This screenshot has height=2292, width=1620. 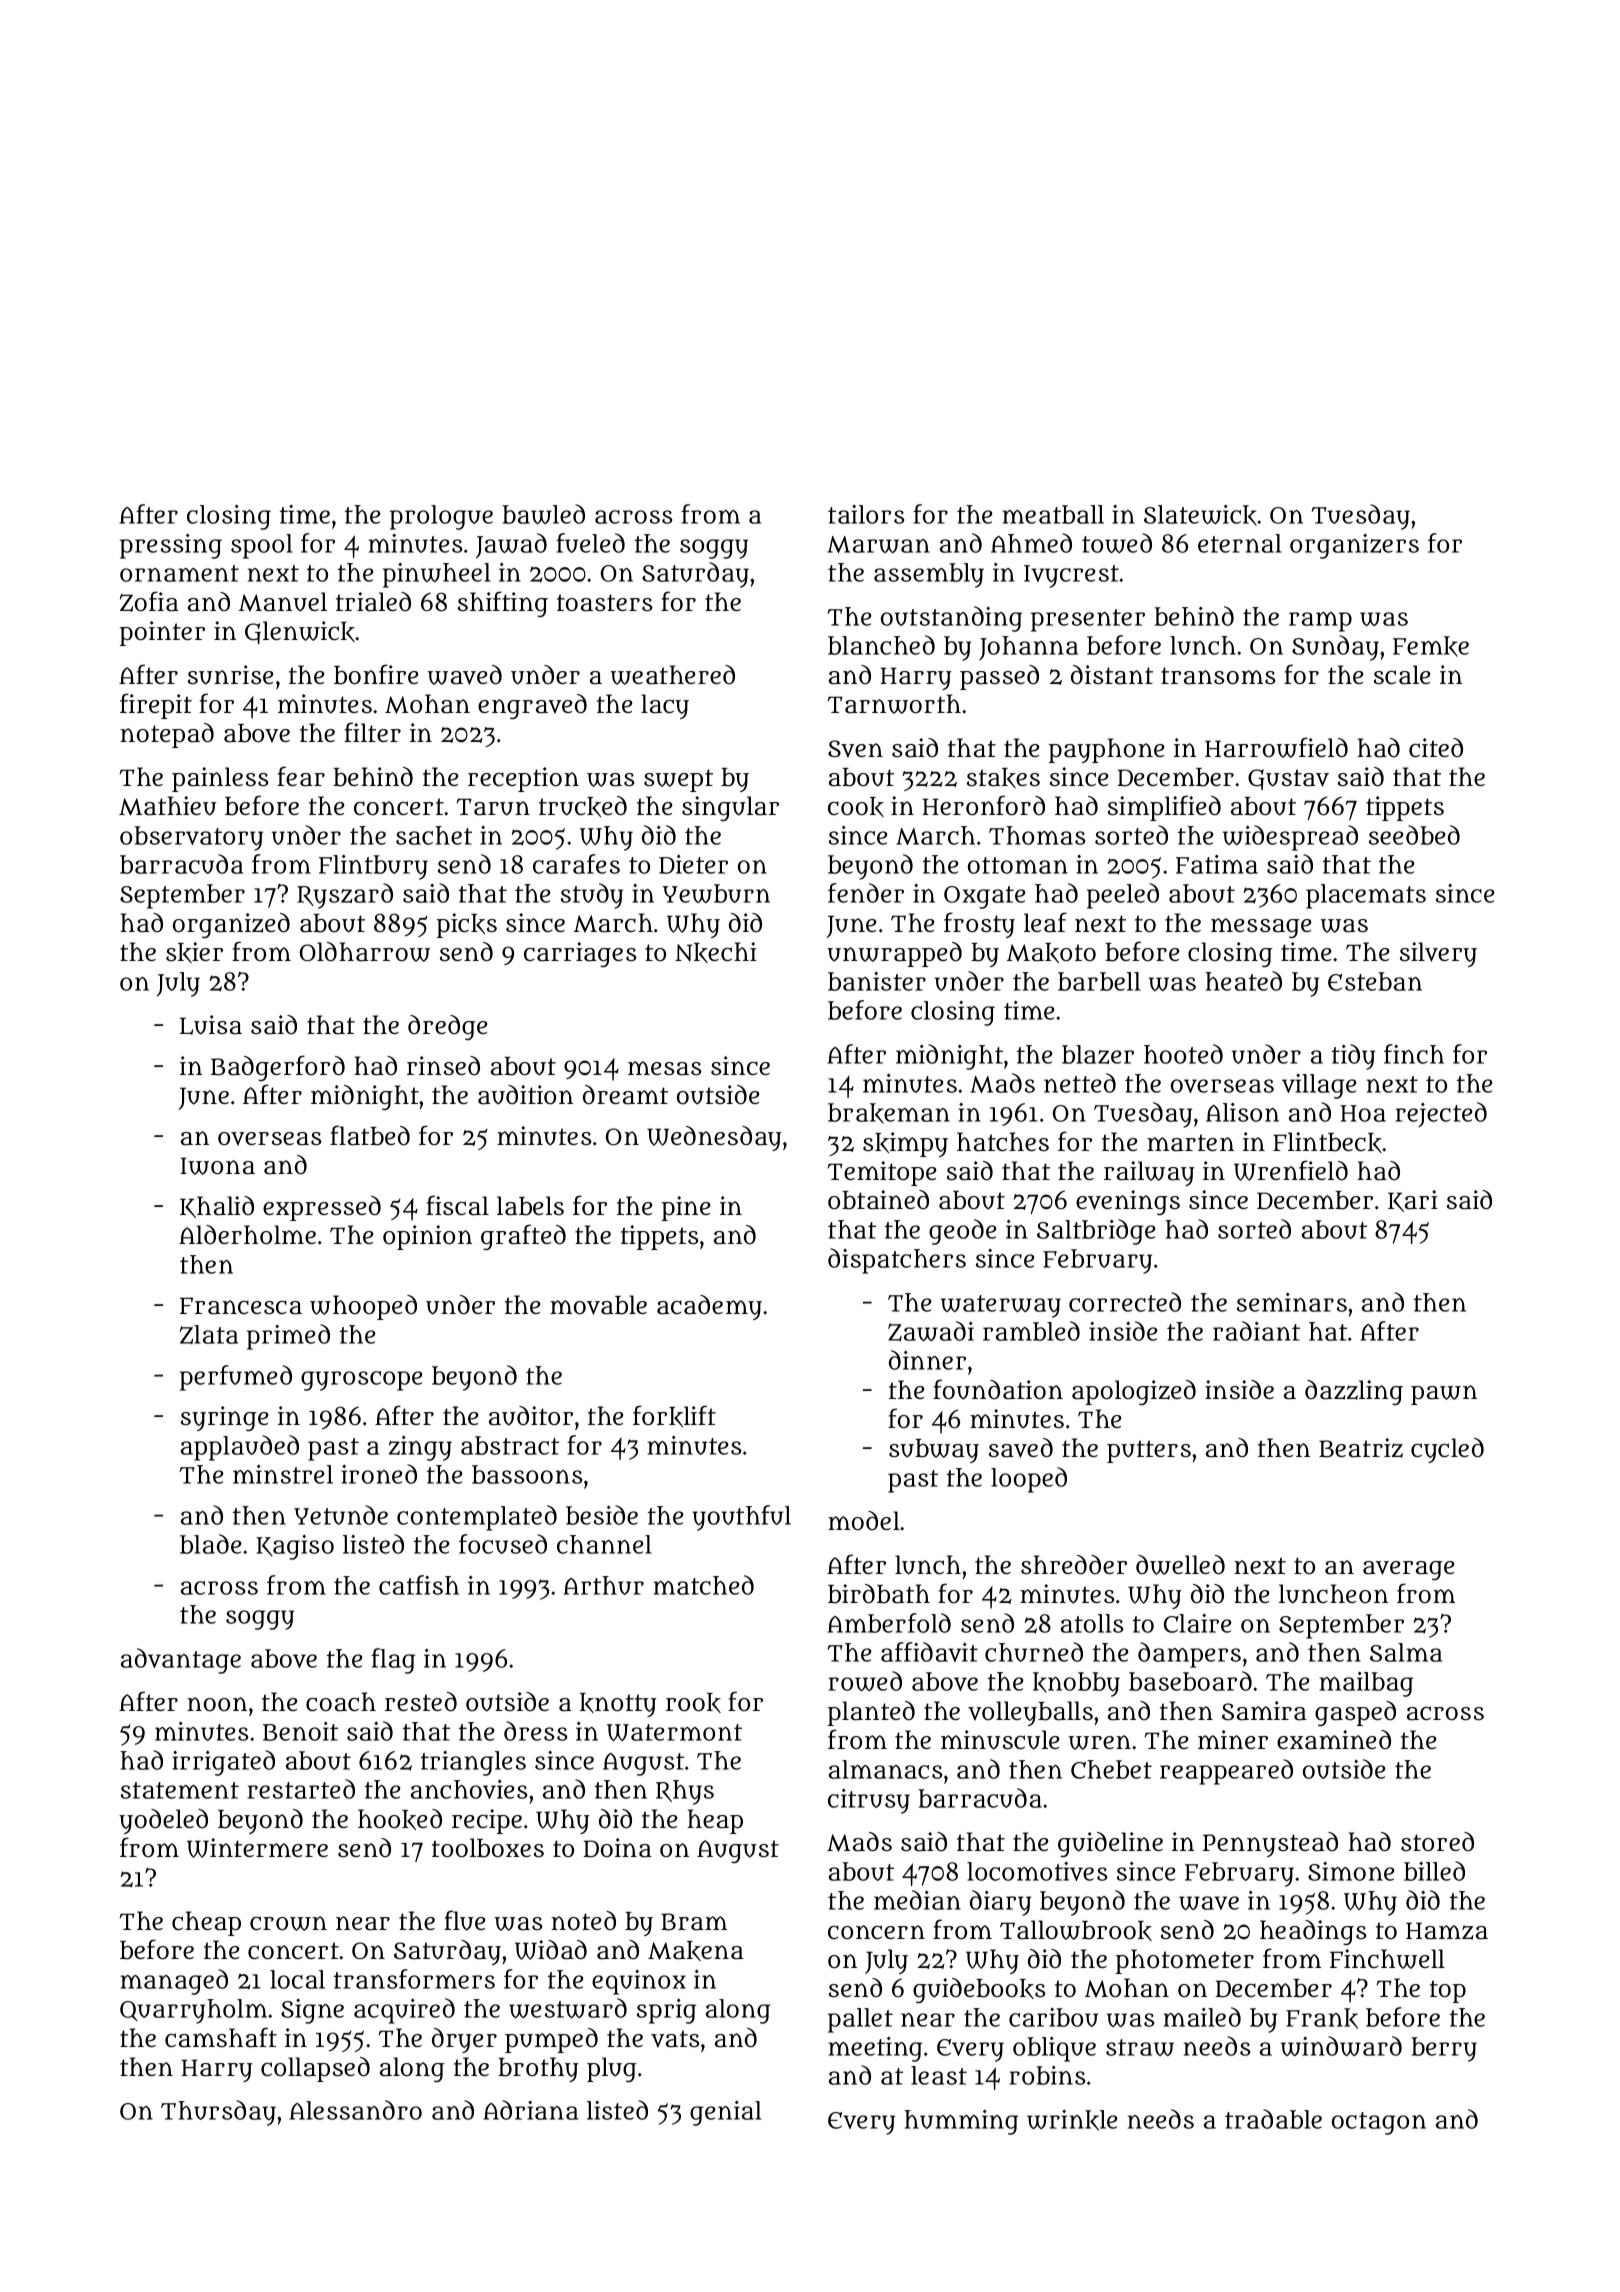 I want to click on unwrapped, so click(x=894, y=954).
